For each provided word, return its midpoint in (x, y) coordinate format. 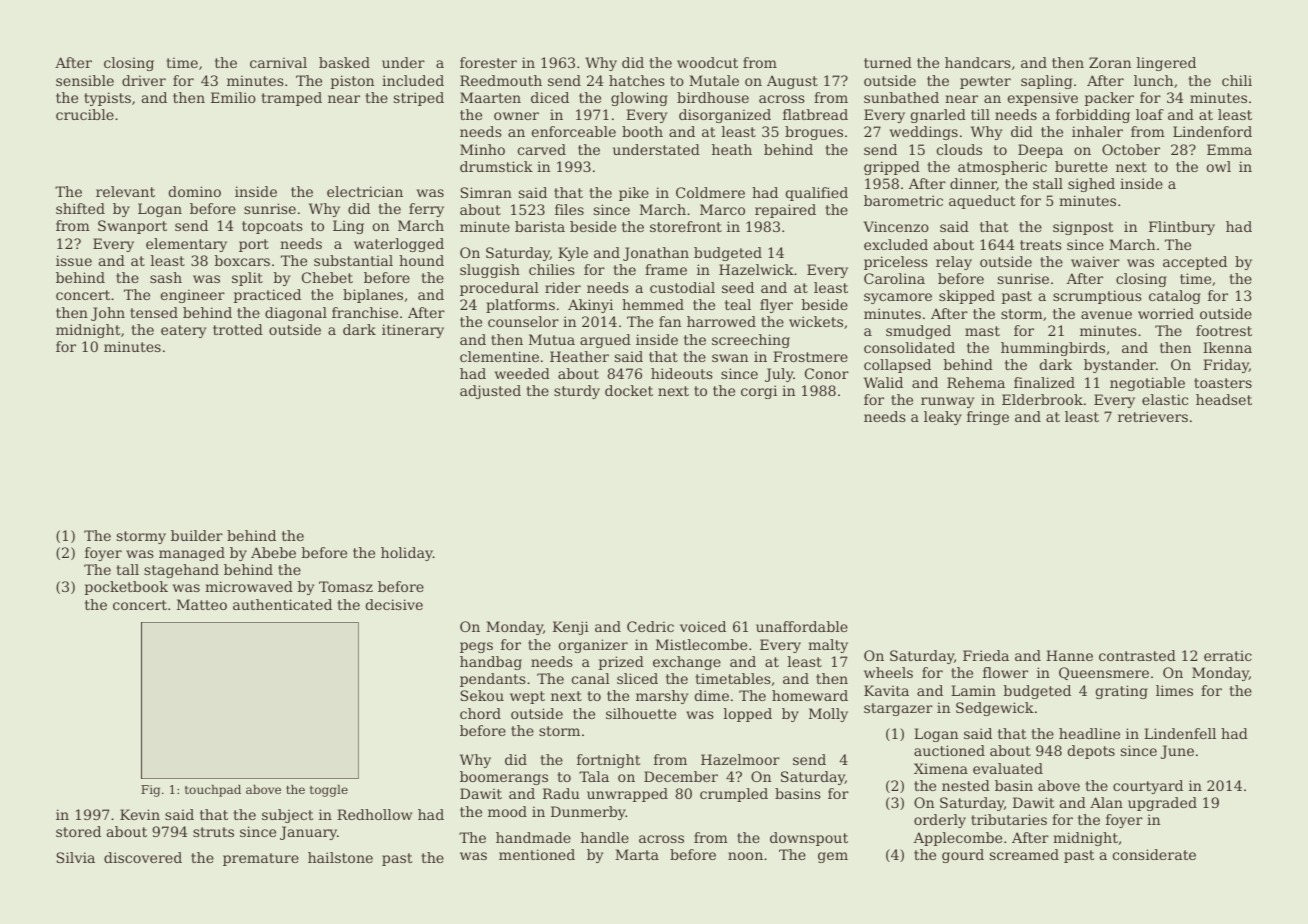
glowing (639, 99)
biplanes (373, 296)
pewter (985, 82)
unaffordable (802, 626)
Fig (150, 791)
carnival (278, 62)
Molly (828, 715)
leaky (943, 418)
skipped (967, 297)
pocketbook (126, 588)
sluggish (490, 271)
